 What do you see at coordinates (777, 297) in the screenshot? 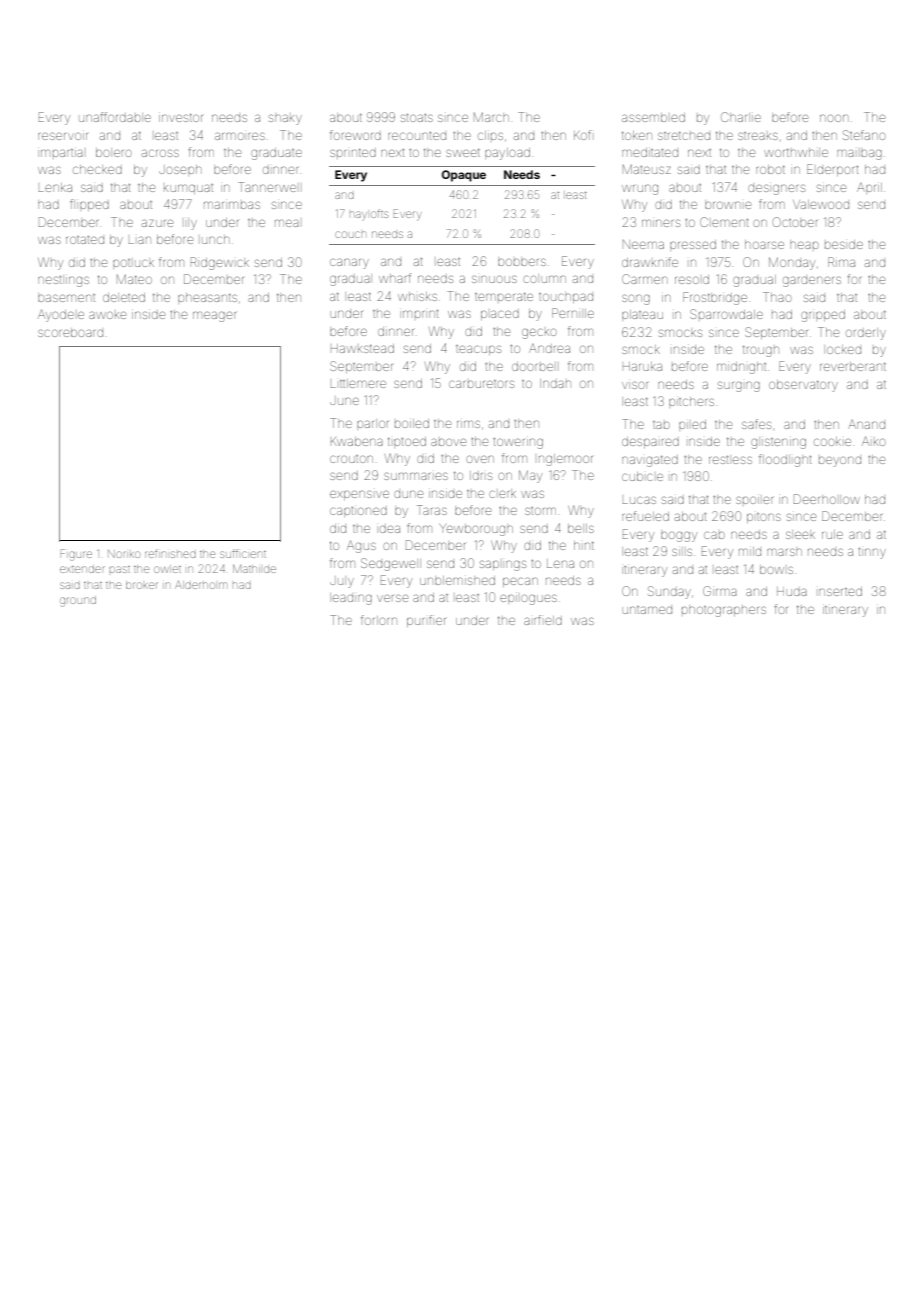
I see `Thao` at bounding box center [777, 297].
